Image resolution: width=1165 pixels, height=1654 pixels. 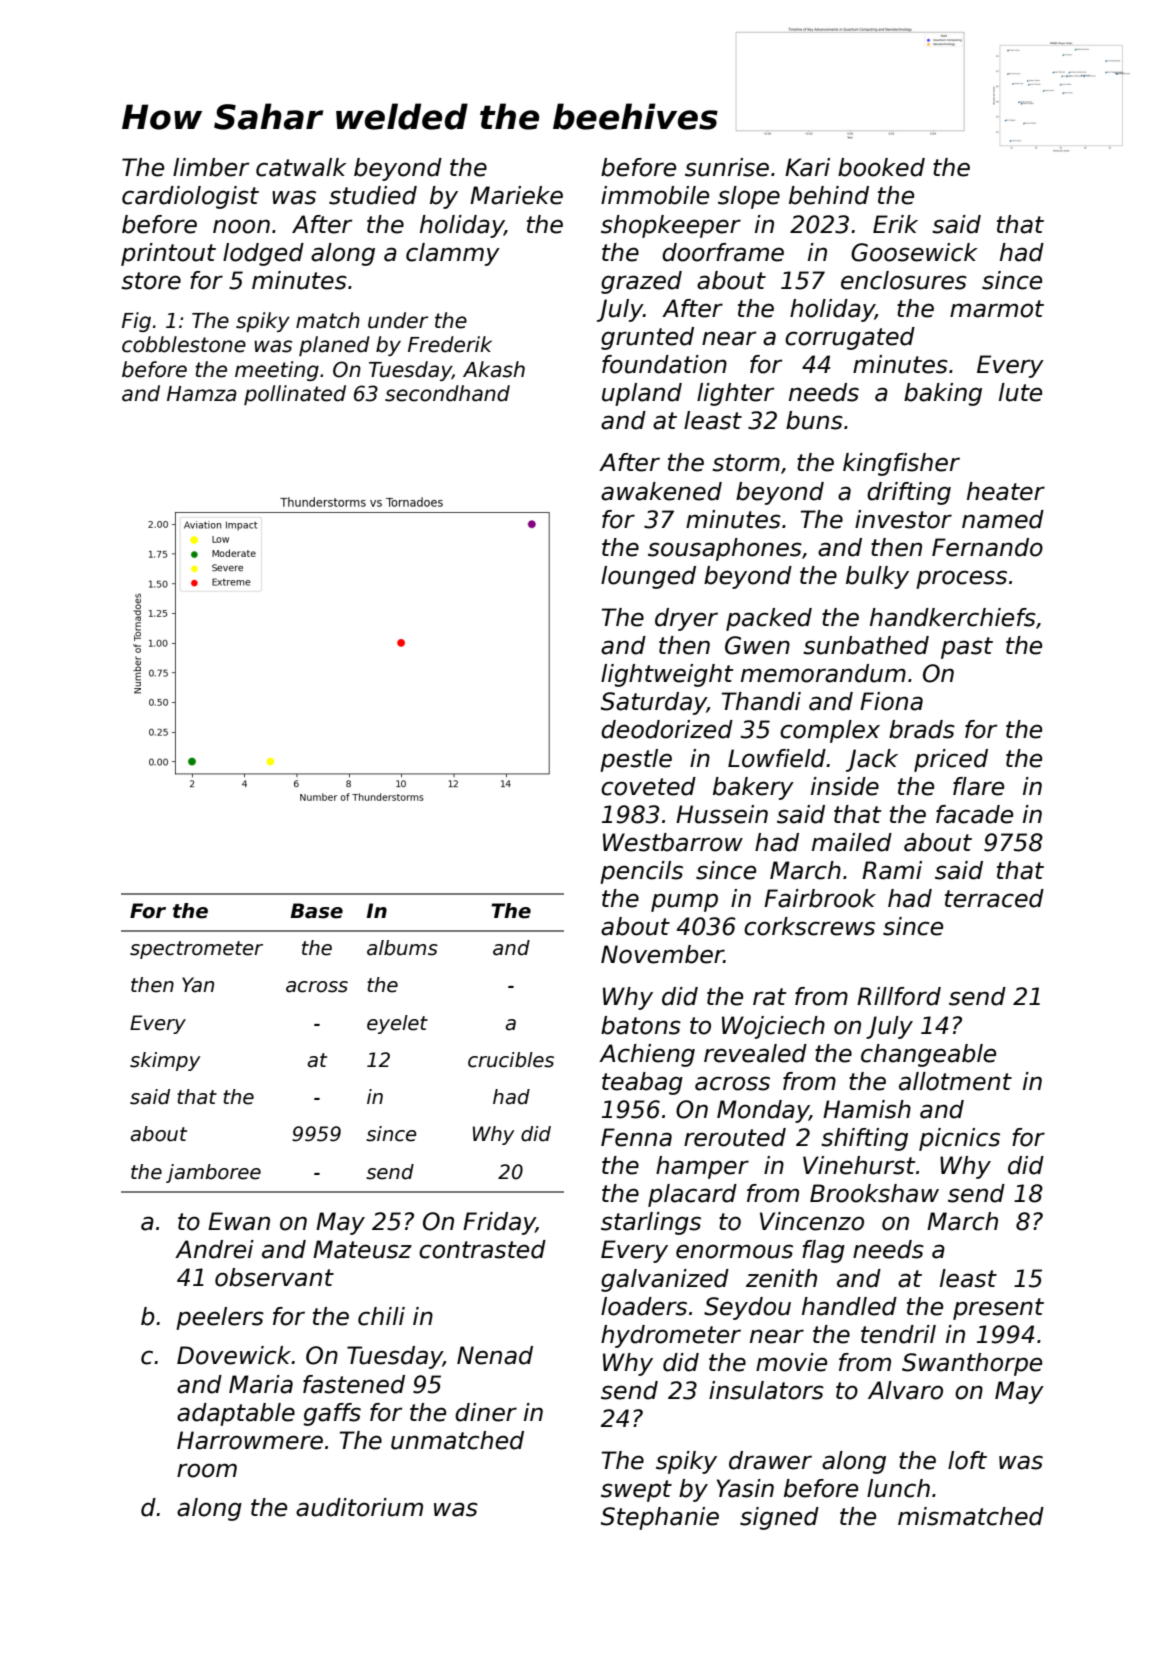 What do you see at coordinates (641, 282) in the page?
I see `grazed` at bounding box center [641, 282].
